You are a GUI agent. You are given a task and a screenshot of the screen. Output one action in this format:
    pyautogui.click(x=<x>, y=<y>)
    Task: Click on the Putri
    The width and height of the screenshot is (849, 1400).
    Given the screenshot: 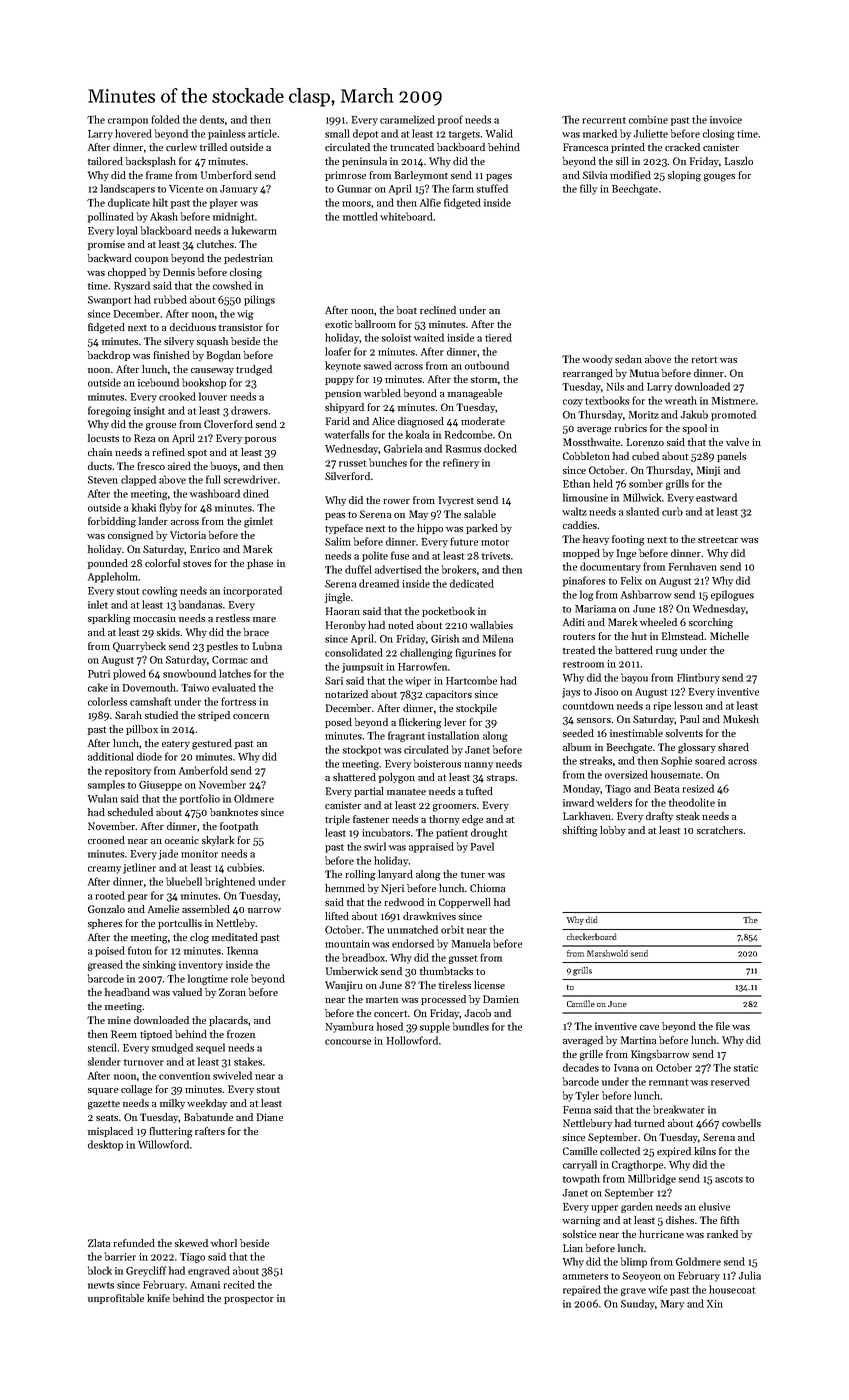 What is the action you would take?
    pyautogui.click(x=99, y=674)
